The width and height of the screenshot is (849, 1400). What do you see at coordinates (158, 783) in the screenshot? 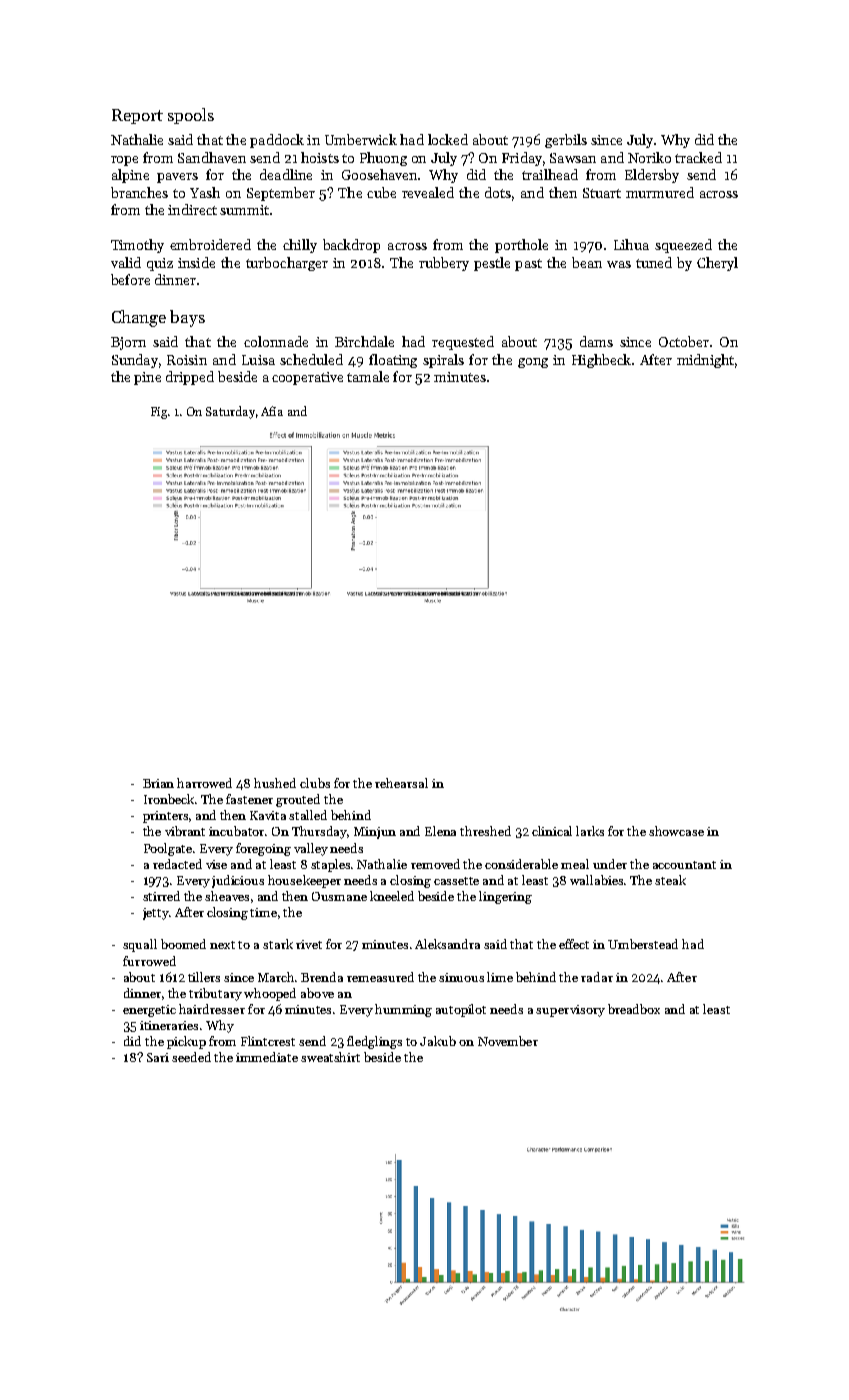
I see `Brian` at bounding box center [158, 783].
